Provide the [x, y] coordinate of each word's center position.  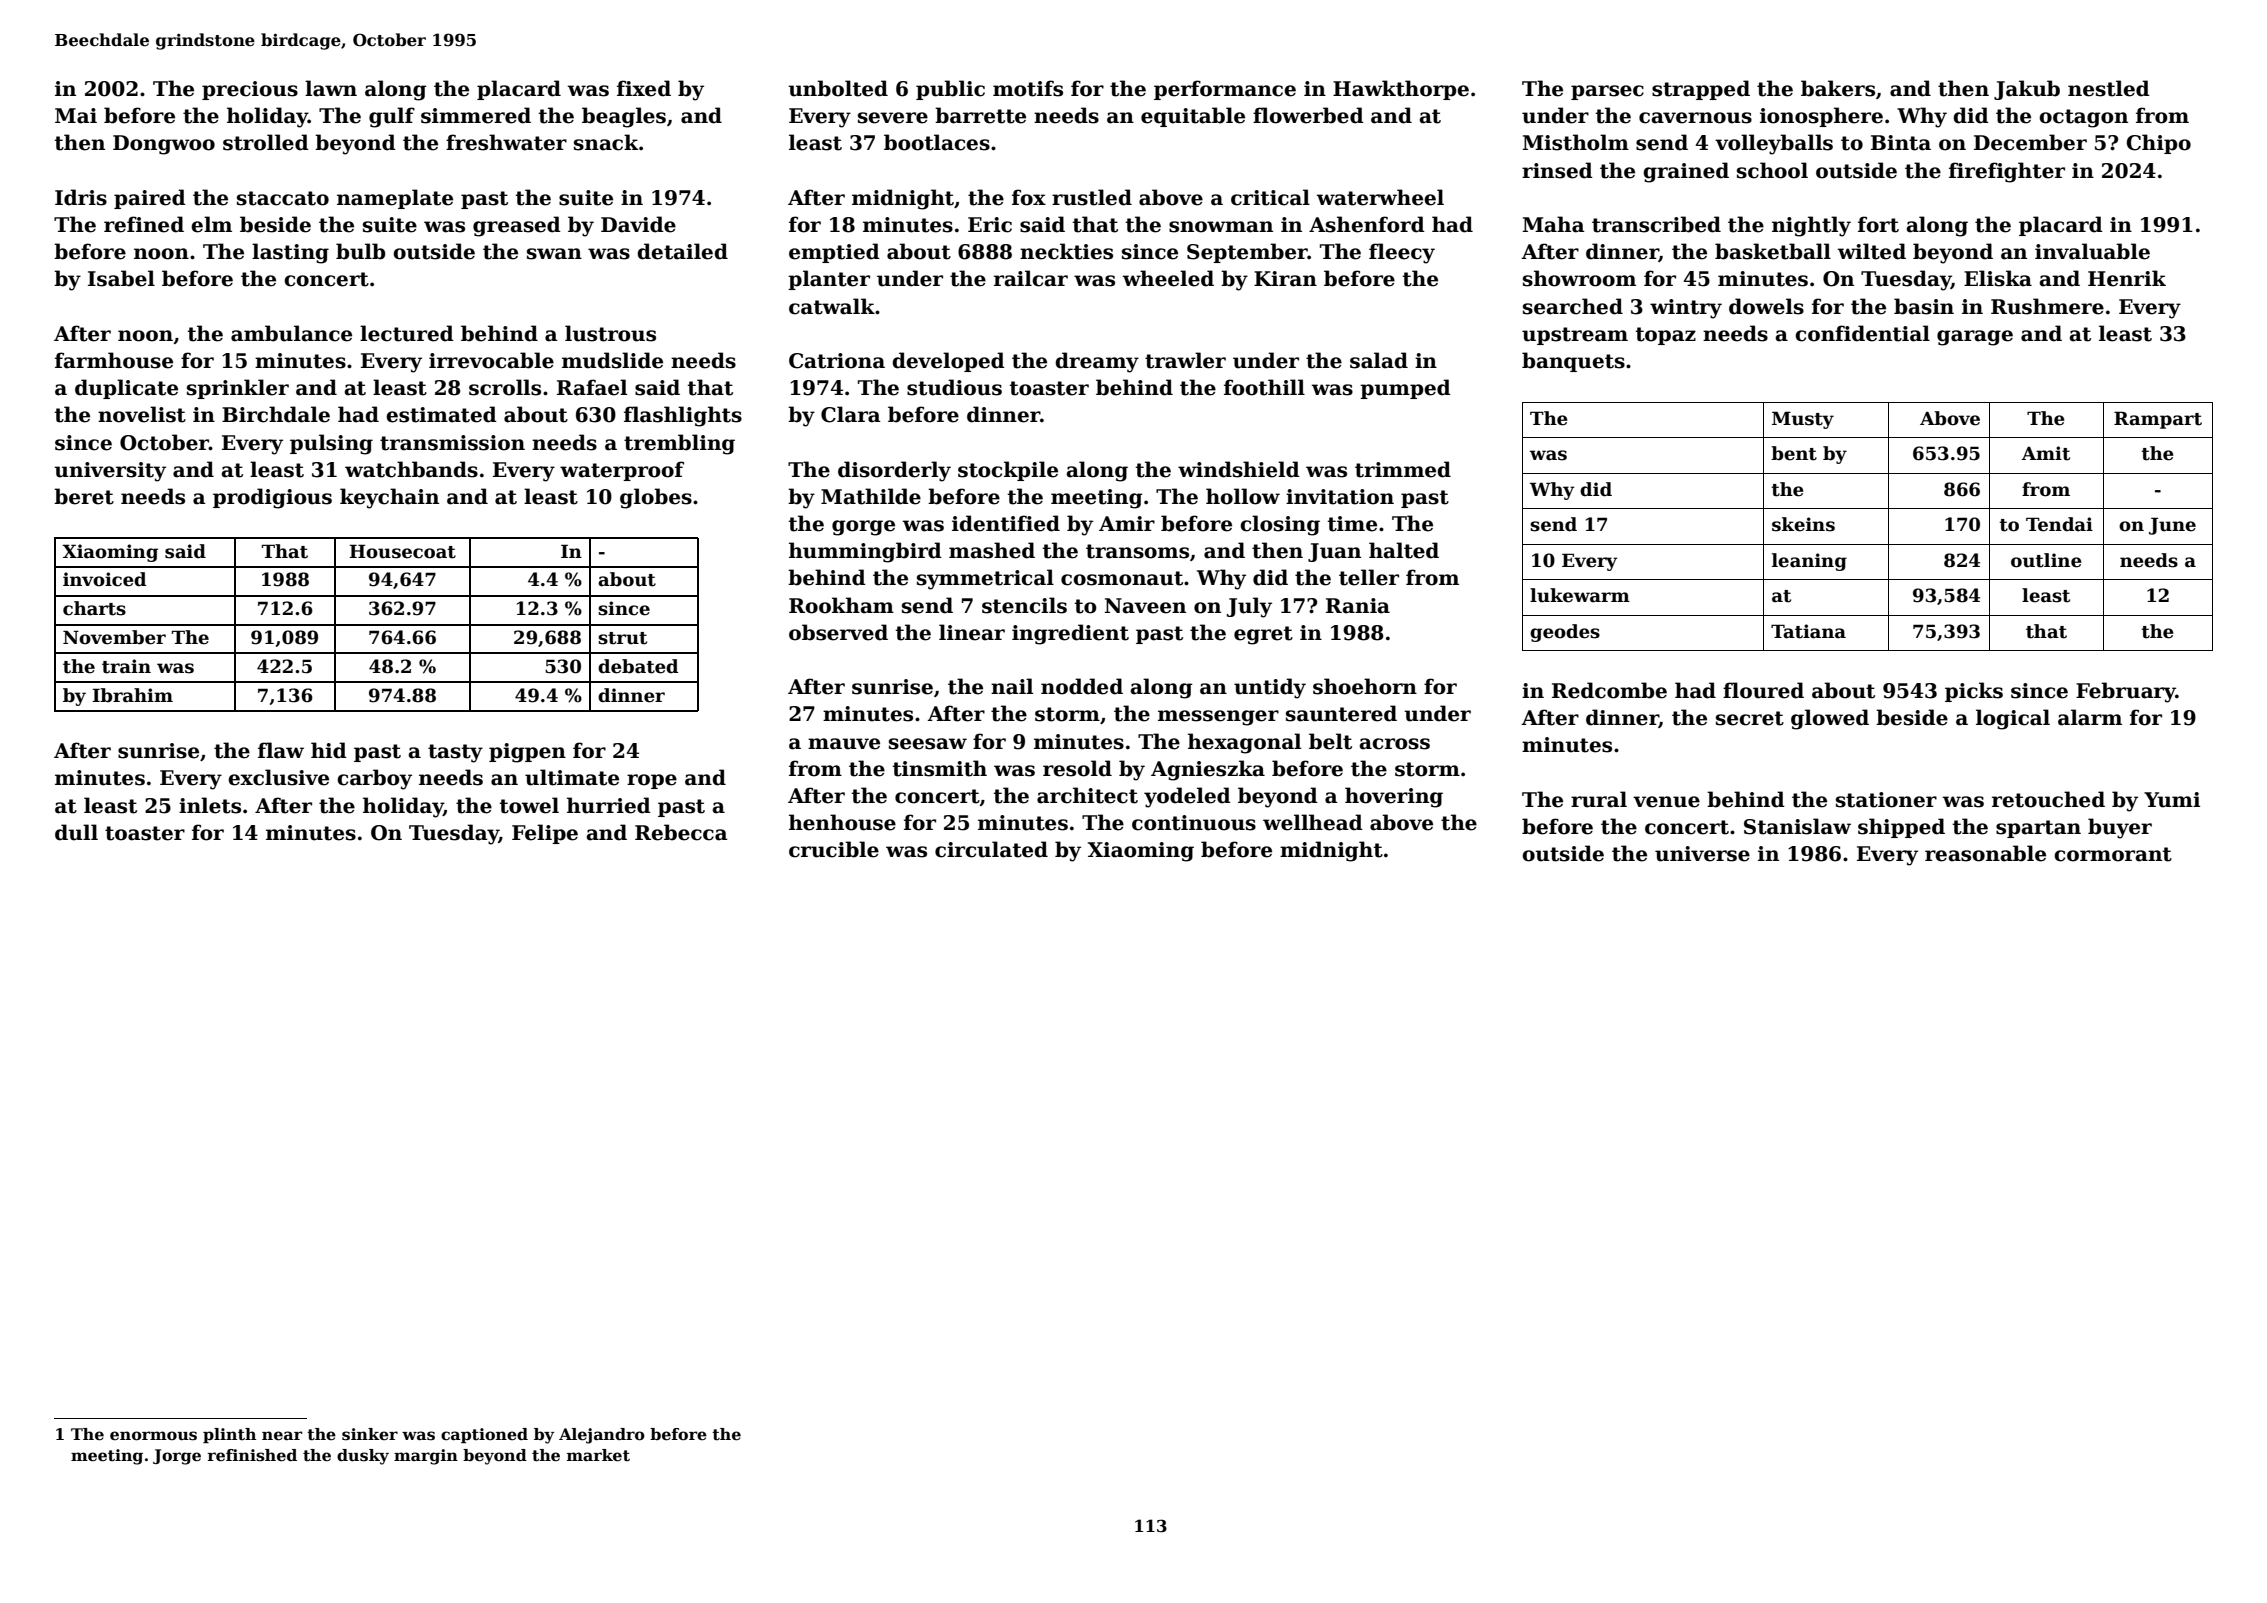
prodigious [272, 498]
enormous [153, 1436]
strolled [266, 142]
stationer [1886, 800]
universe [1702, 854]
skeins [1803, 524]
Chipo [2159, 144]
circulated [991, 849]
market [598, 1455]
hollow [1243, 496]
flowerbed [1308, 115]
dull [76, 832]
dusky [363, 1457]
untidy [1270, 688]
